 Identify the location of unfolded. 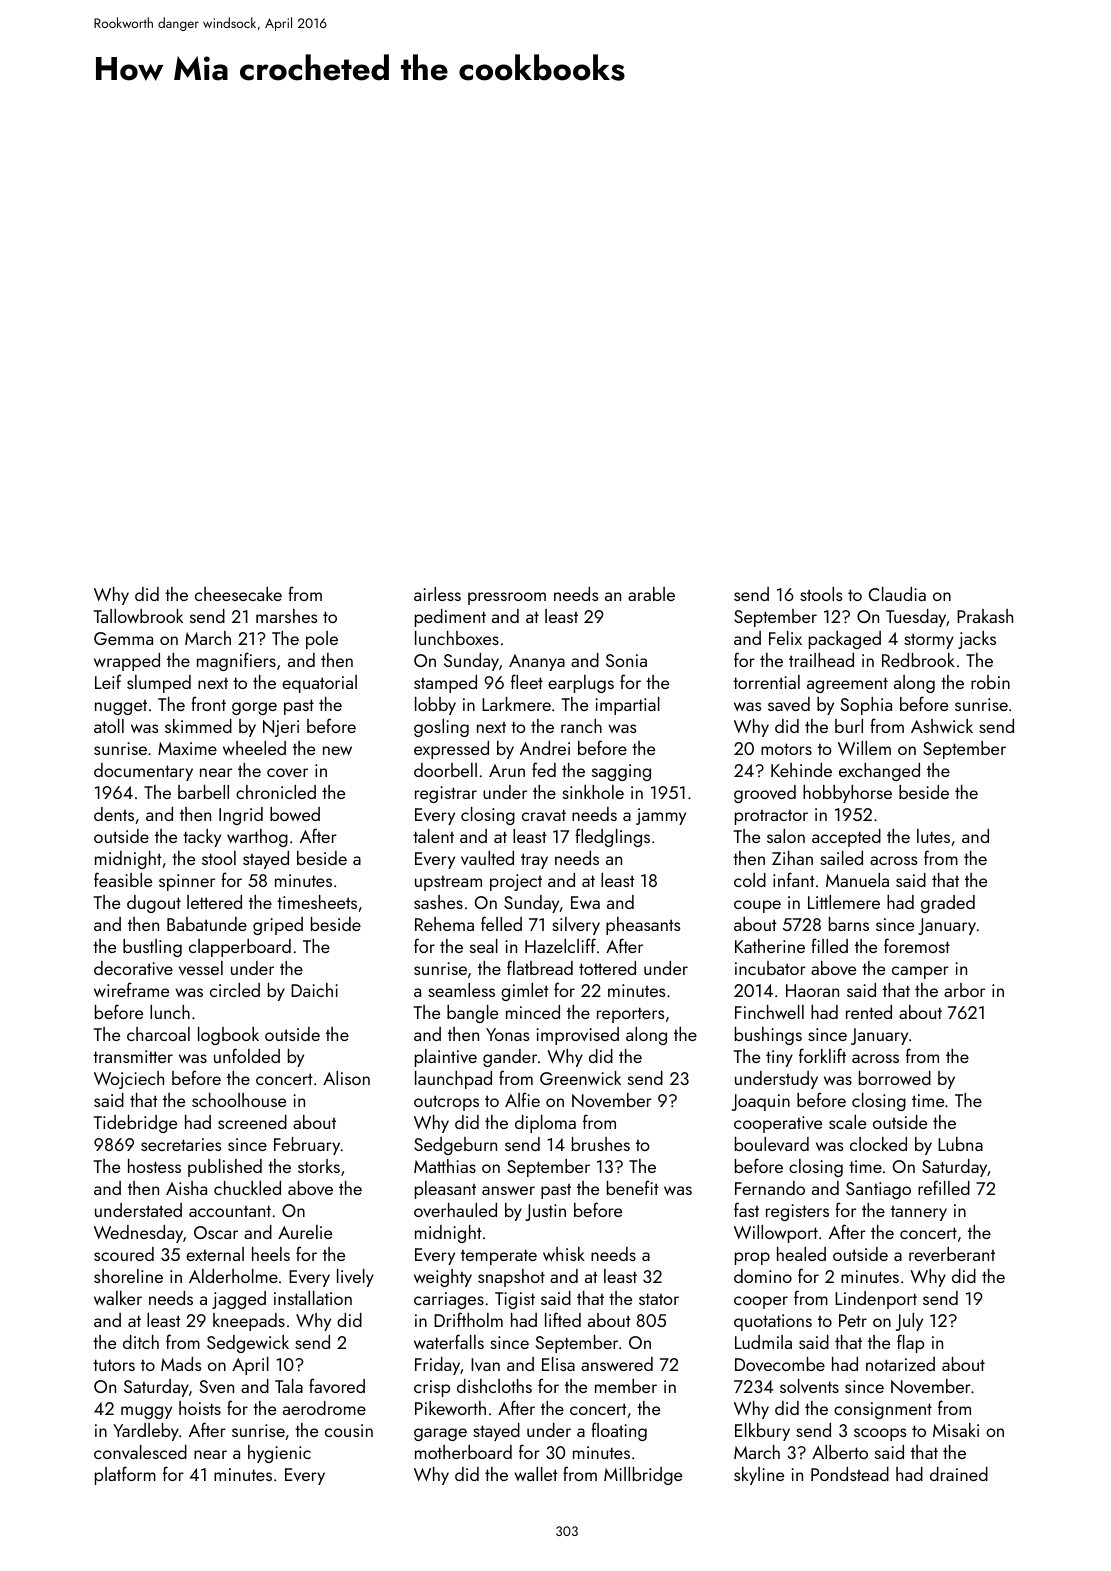
(247, 1055).
